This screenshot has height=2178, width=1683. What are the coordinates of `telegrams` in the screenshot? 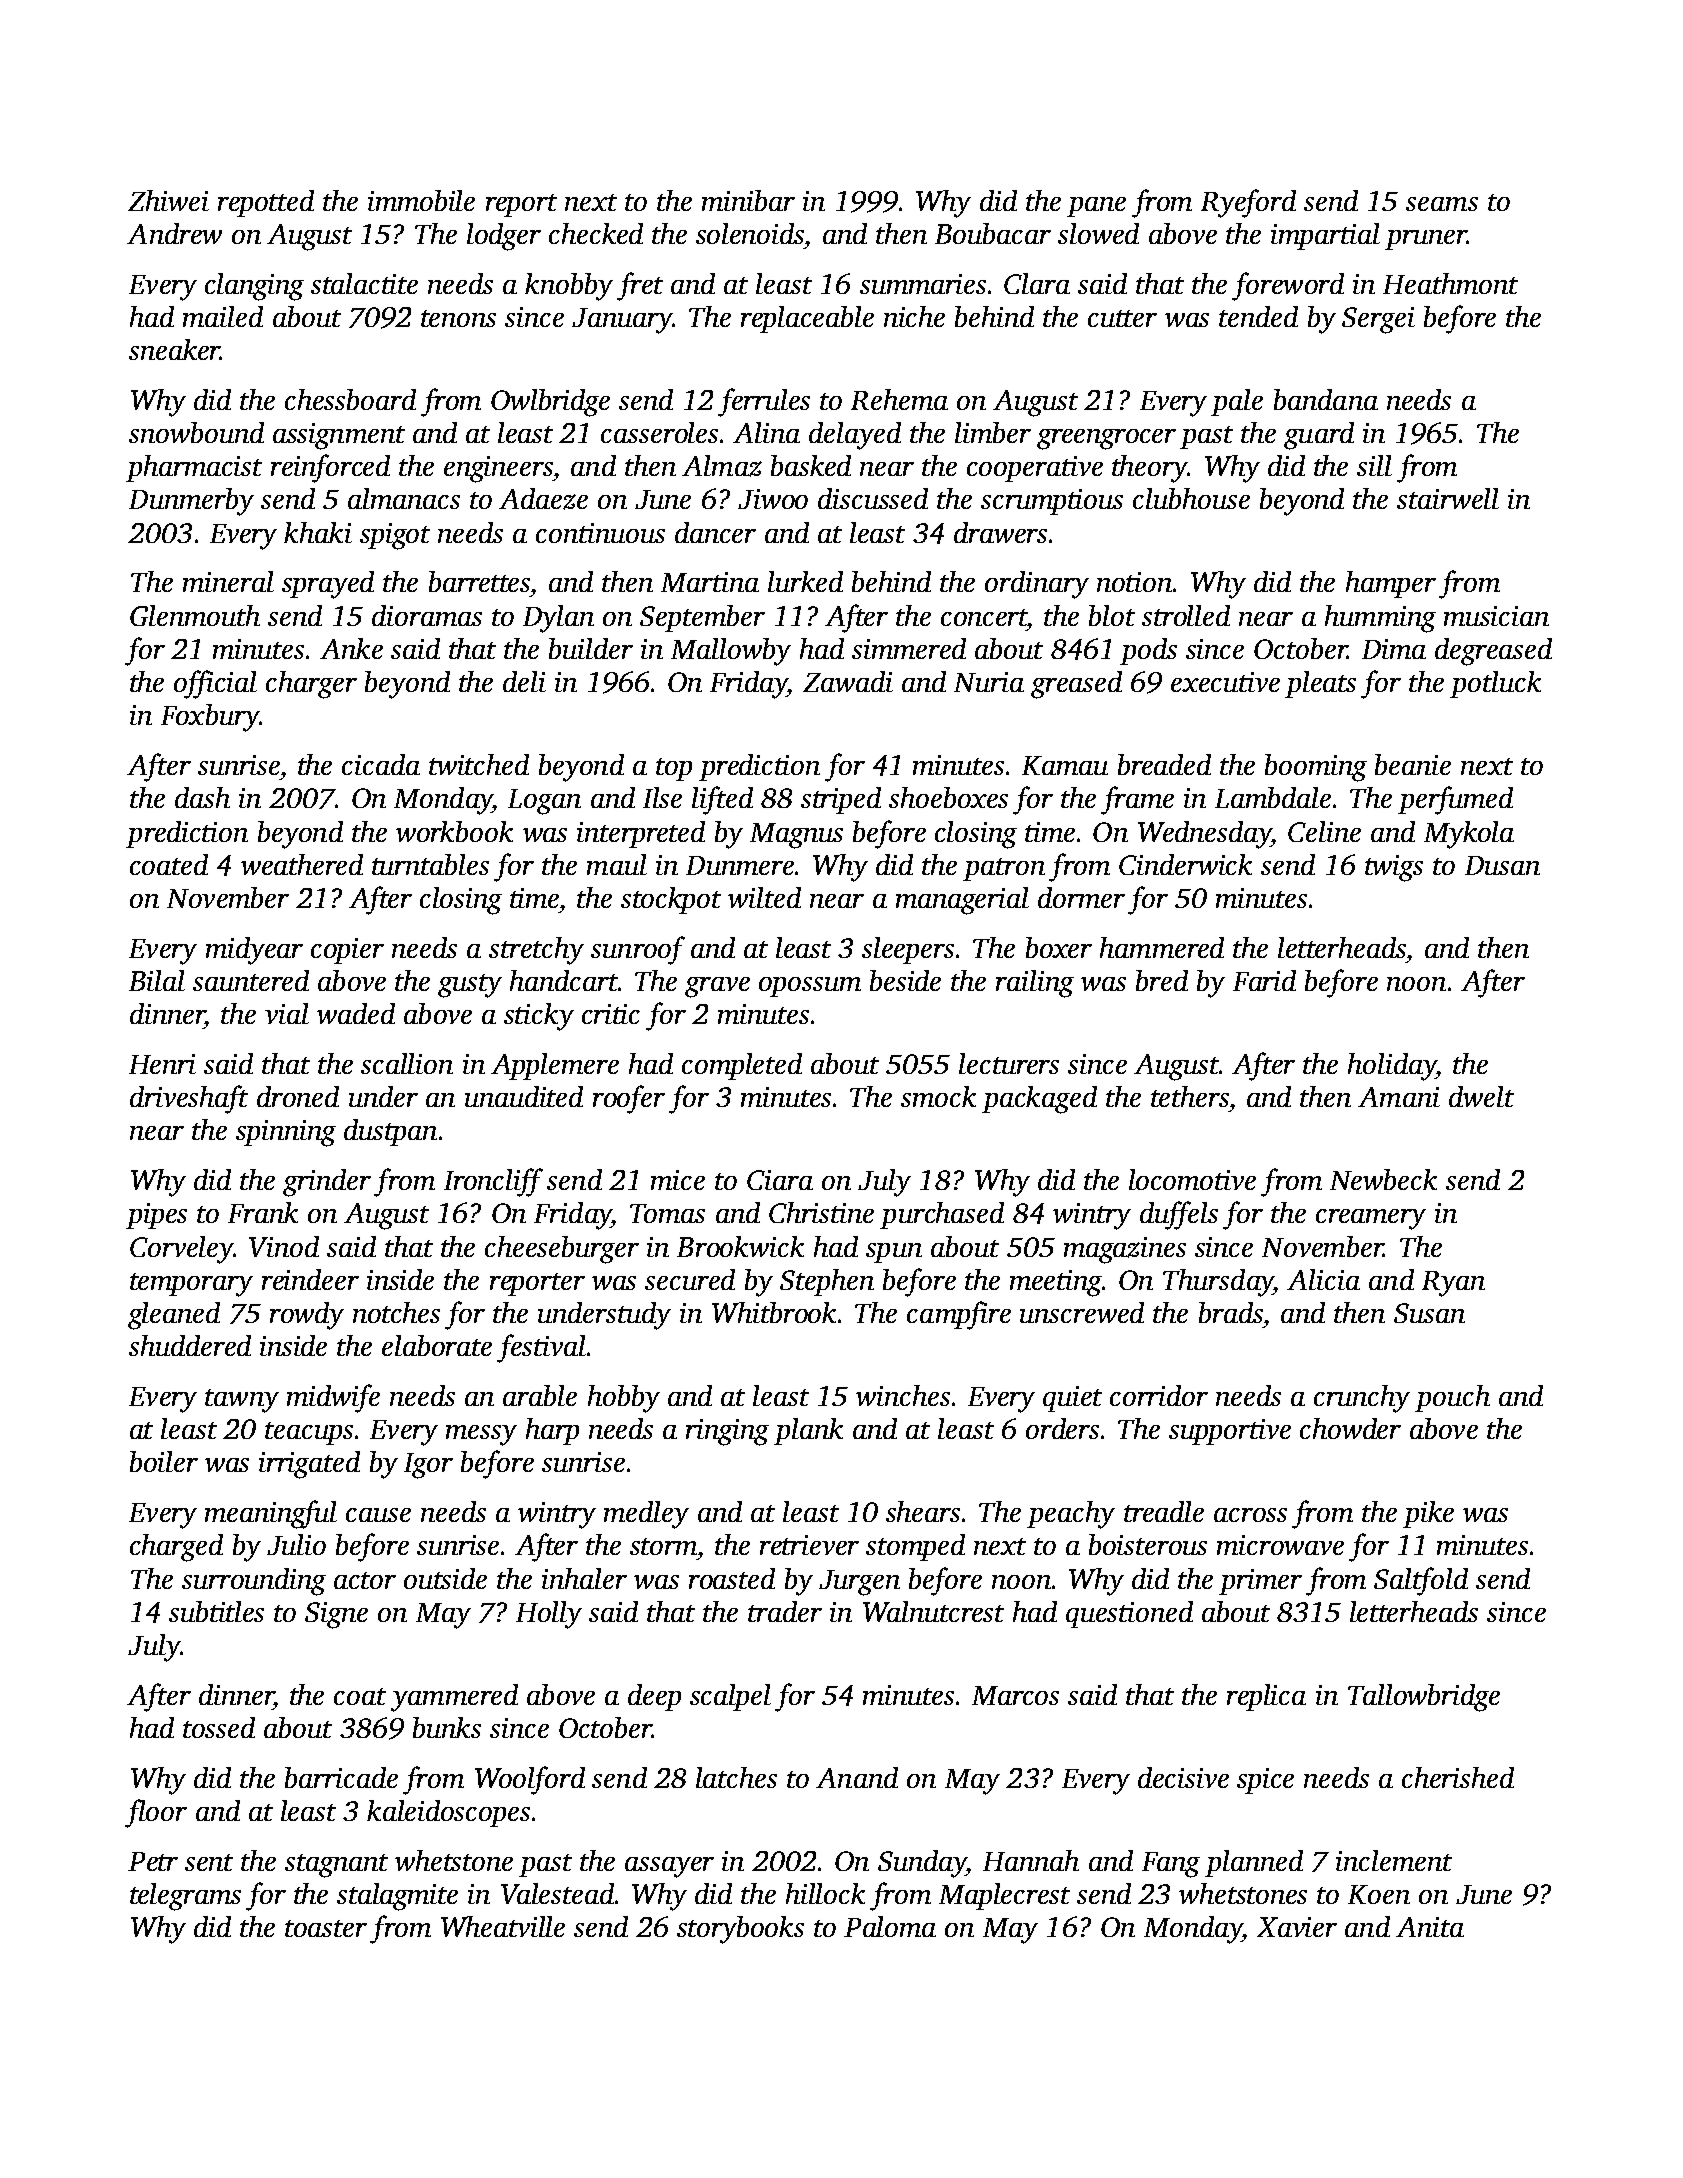 It's located at (185, 1897).
